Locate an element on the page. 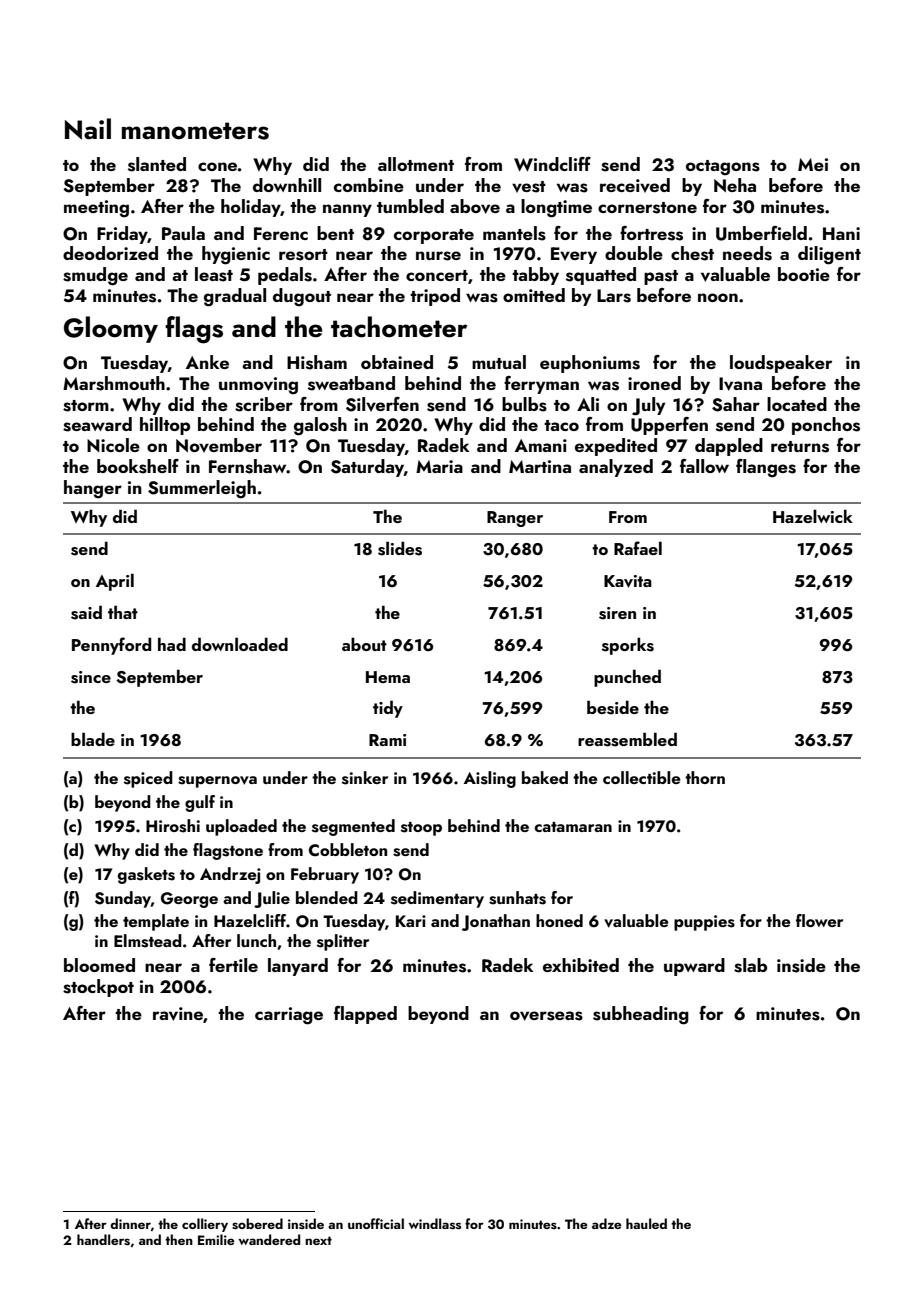 Image resolution: width=924 pixels, height=1308 pixels. manometers is located at coordinates (195, 131).
